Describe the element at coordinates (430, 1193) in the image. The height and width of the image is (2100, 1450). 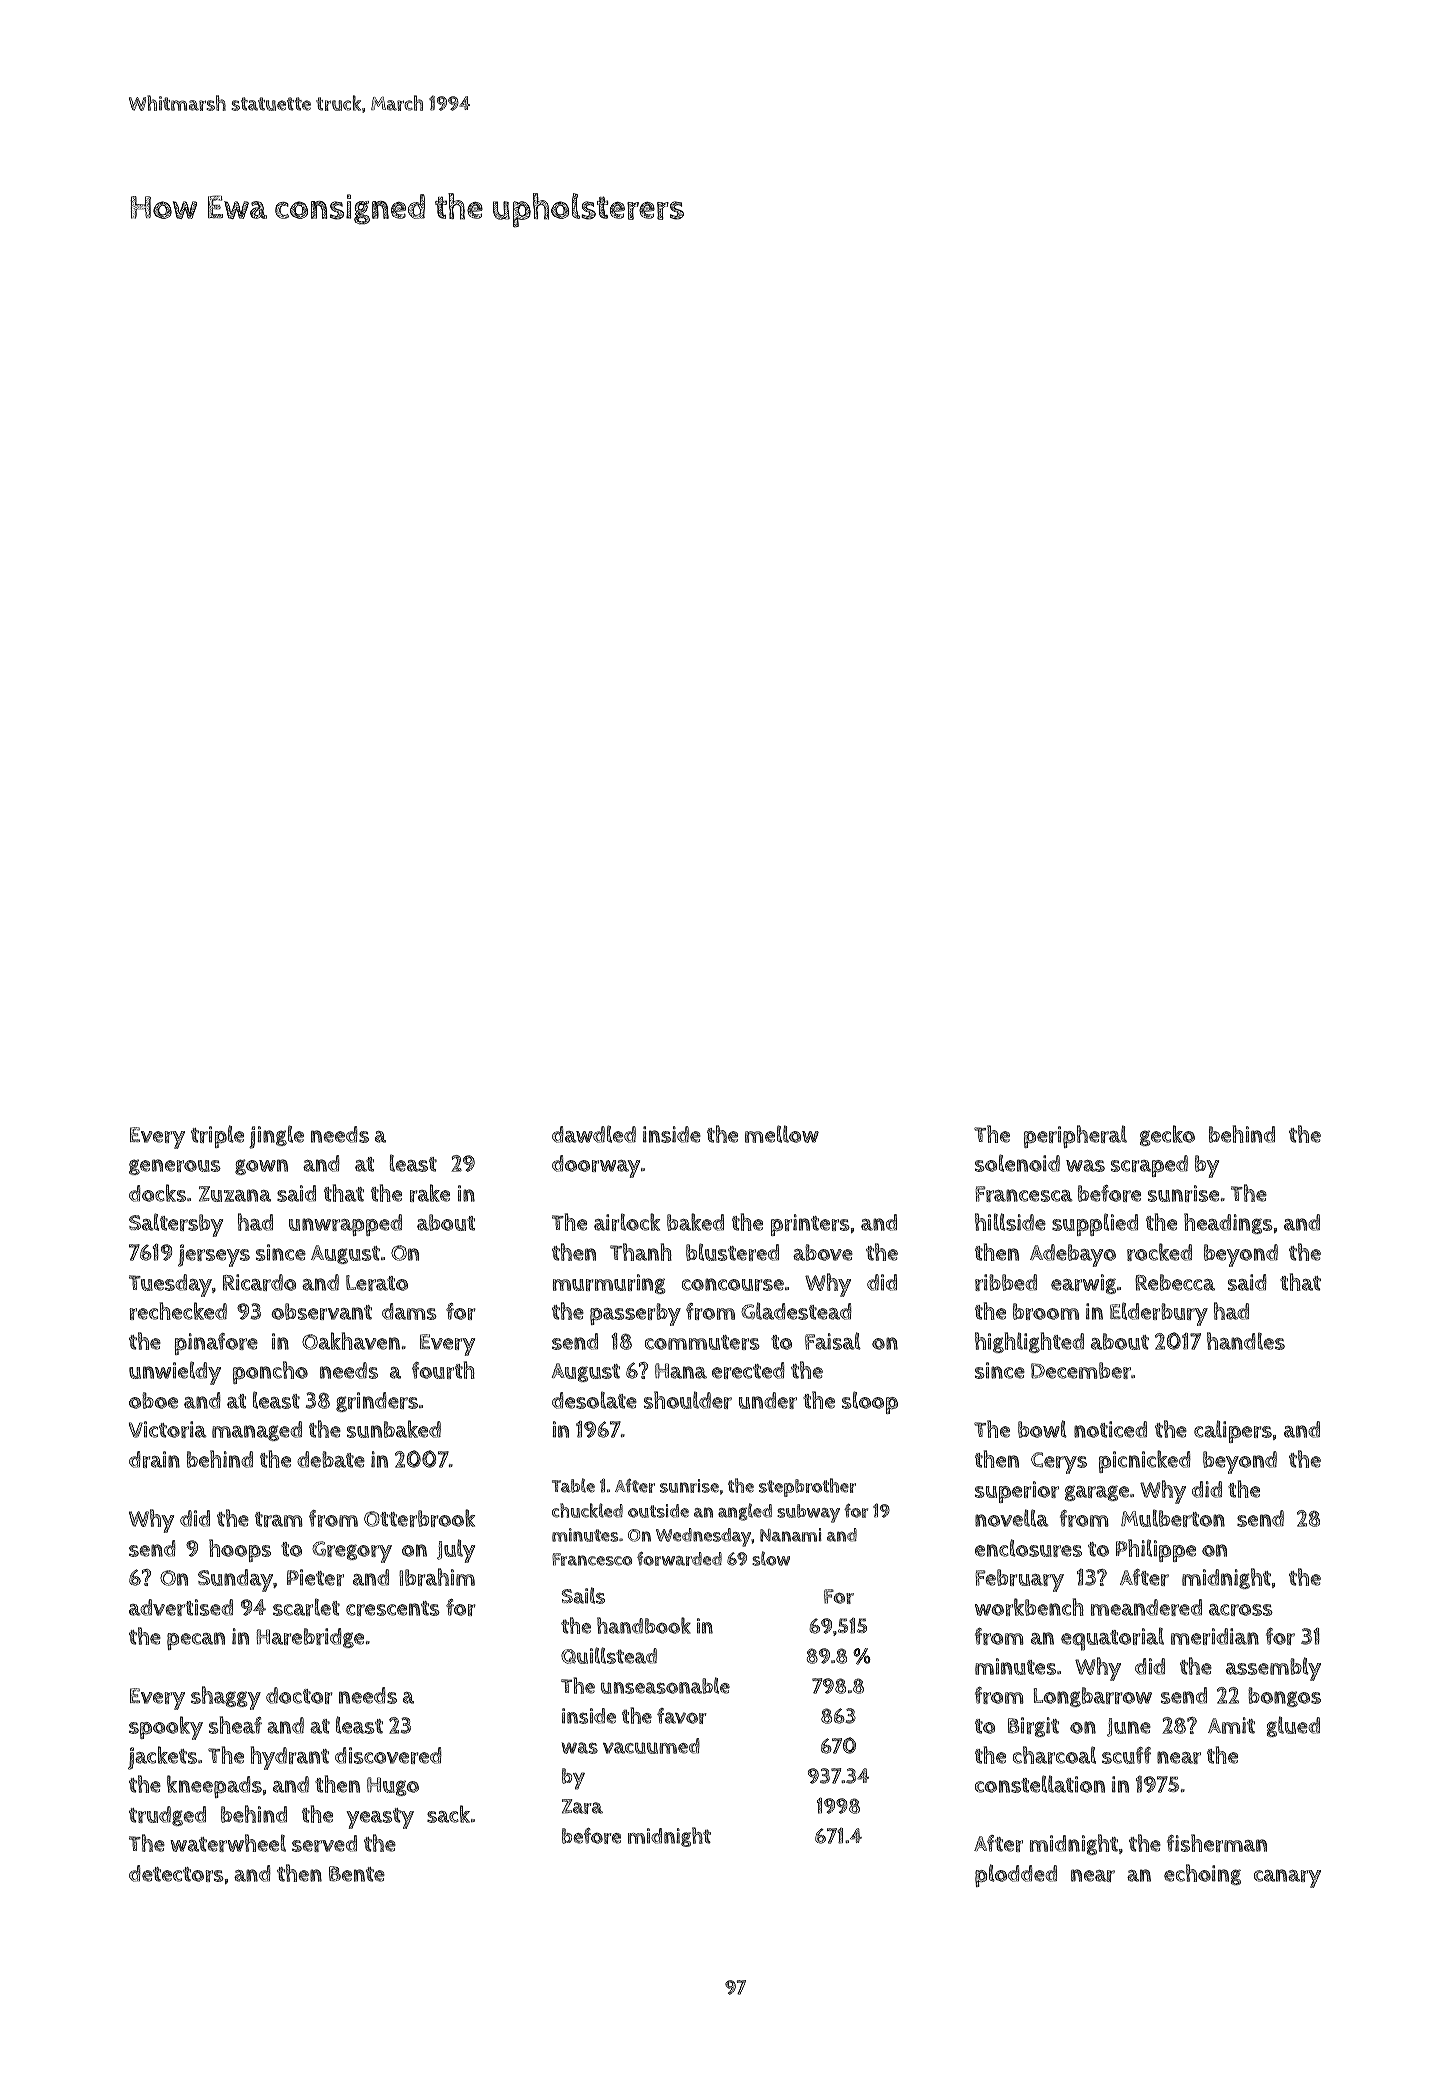
I see `rake` at that location.
